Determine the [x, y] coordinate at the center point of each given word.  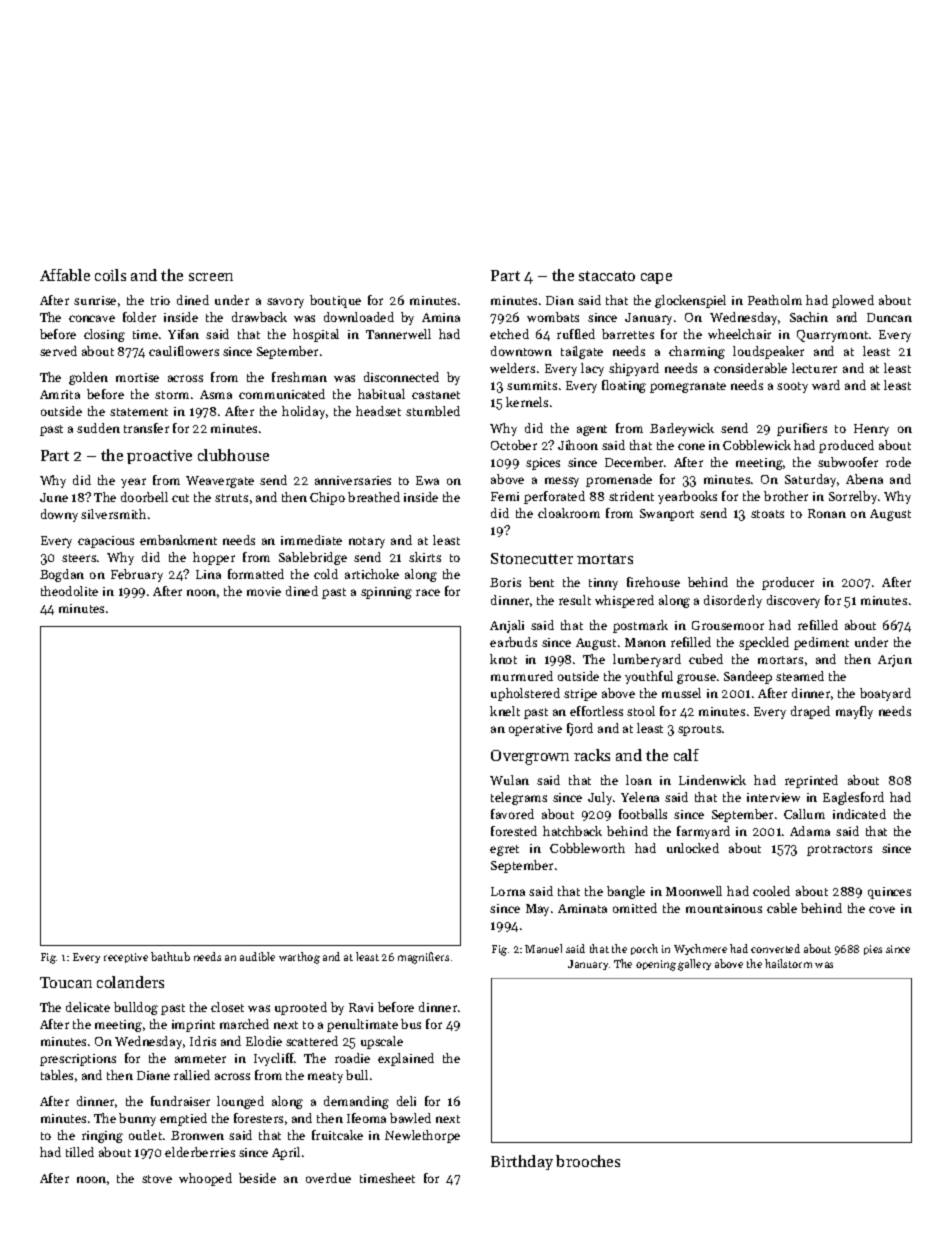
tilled [80, 1152]
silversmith [113, 514]
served [58, 351]
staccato [607, 276]
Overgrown [530, 757]
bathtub [170, 956]
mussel [681, 693]
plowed [853, 301]
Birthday [522, 1162]
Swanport [667, 515]
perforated [554, 497]
